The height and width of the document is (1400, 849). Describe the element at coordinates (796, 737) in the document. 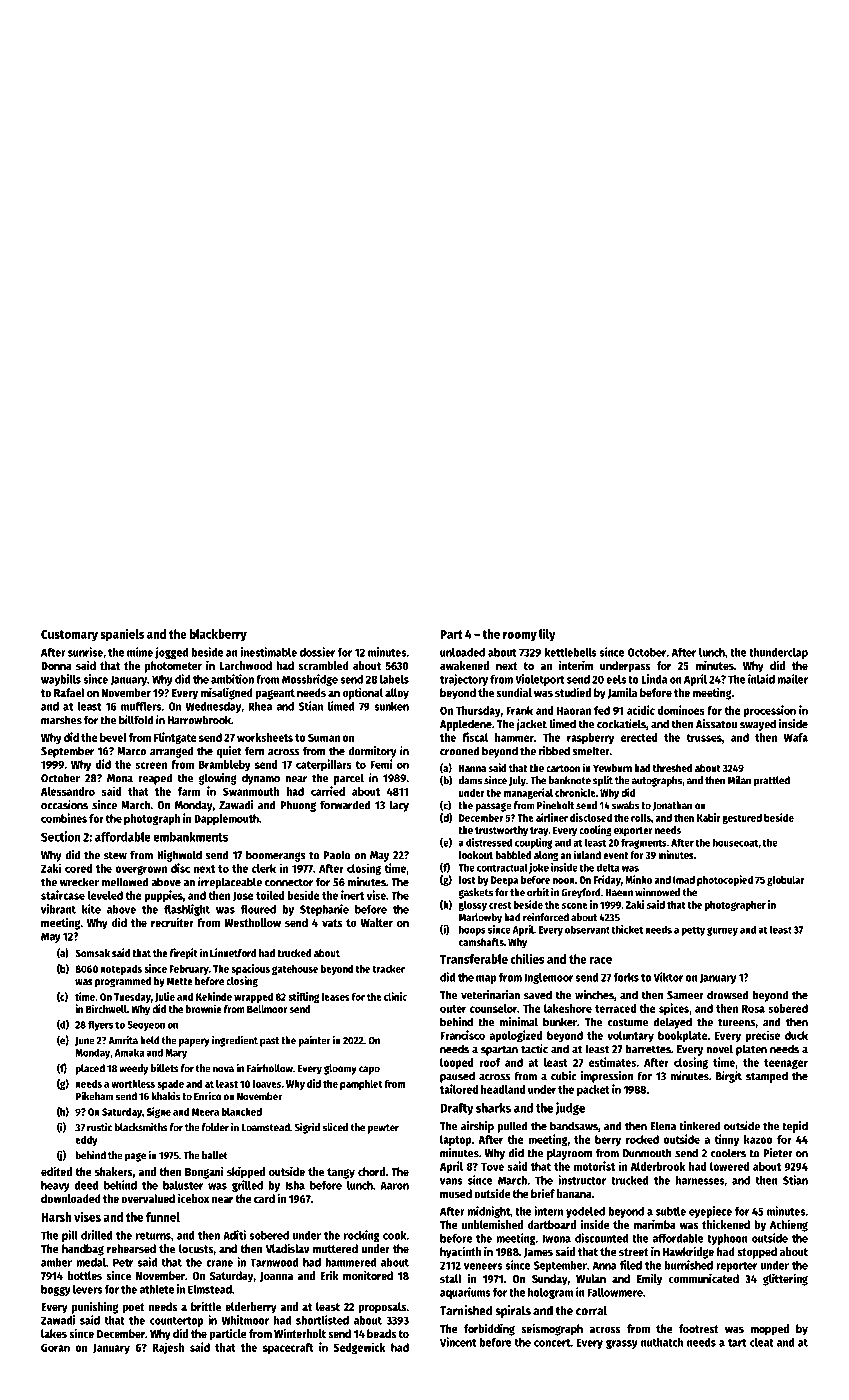

I see `Wafa` at that location.
